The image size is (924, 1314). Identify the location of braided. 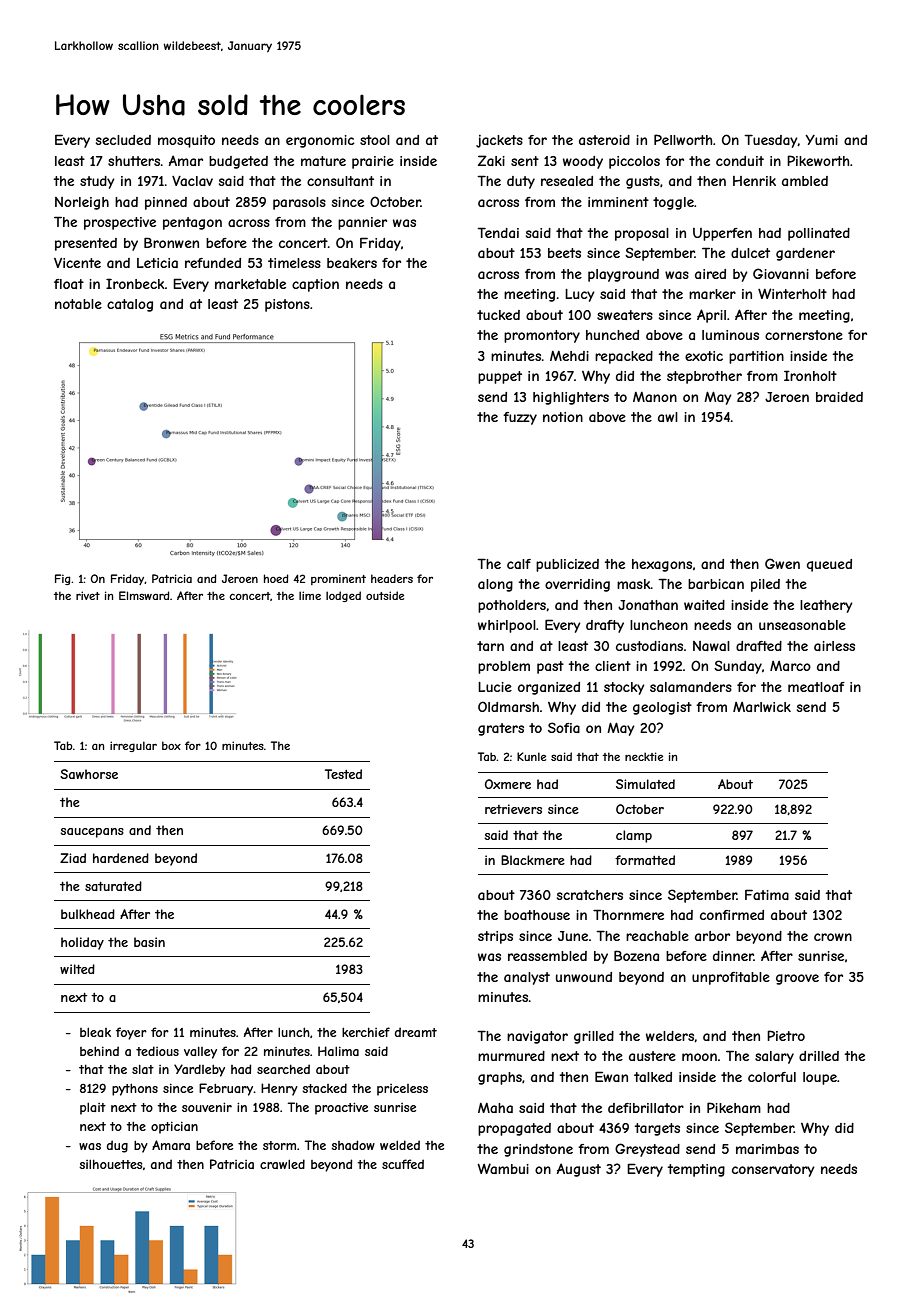
(839, 397).
